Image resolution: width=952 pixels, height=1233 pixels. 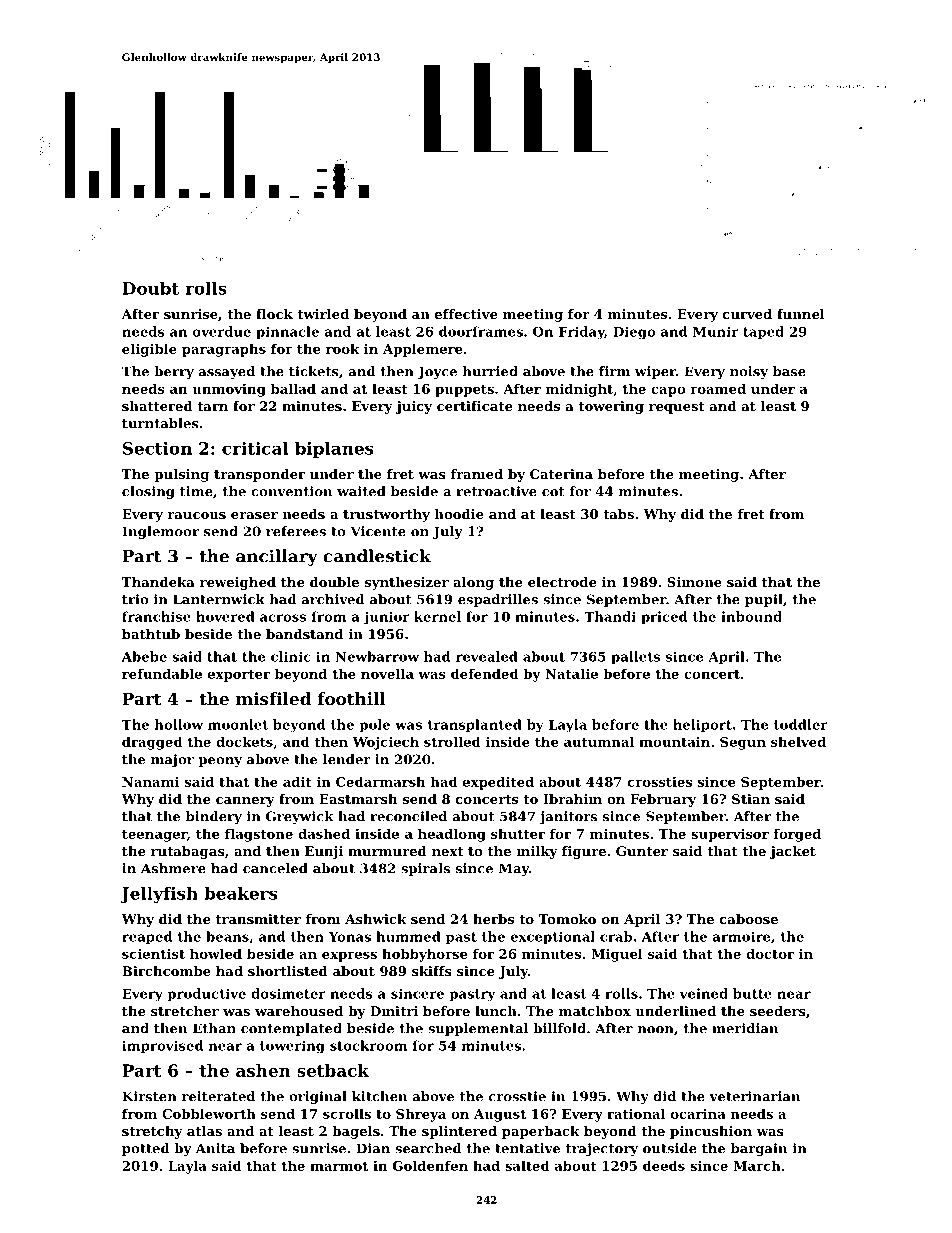 I want to click on framed, so click(x=477, y=474).
